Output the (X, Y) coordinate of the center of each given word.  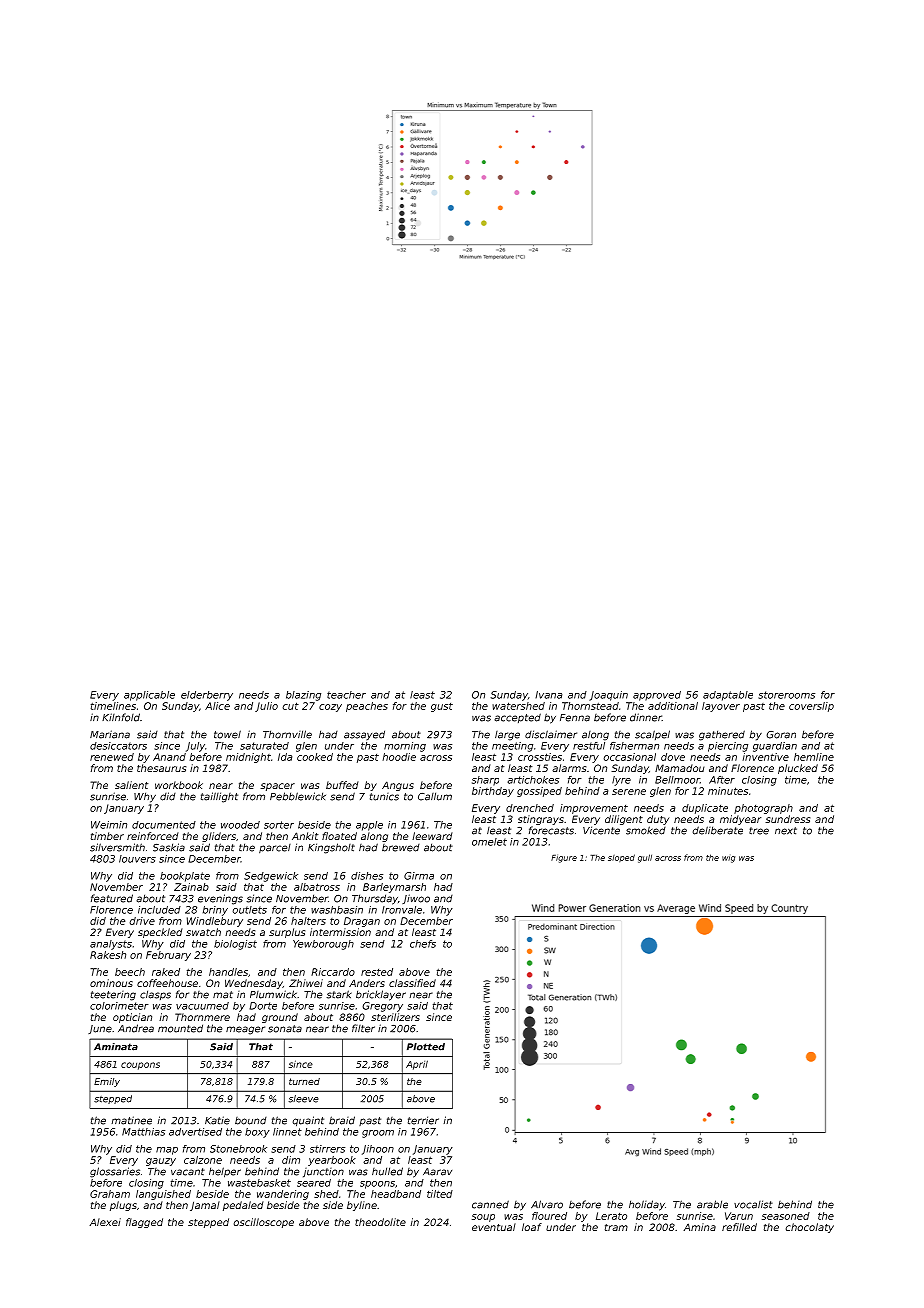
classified (412, 983)
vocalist (753, 1204)
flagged (144, 1223)
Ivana (548, 695)
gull (645, 858)
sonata (285, 1029)
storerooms (786, 695)
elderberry (207, 696)
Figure (564, 858)
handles (228, 972)
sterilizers (395, 1017)
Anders (367, 983)
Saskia (169, 847)
